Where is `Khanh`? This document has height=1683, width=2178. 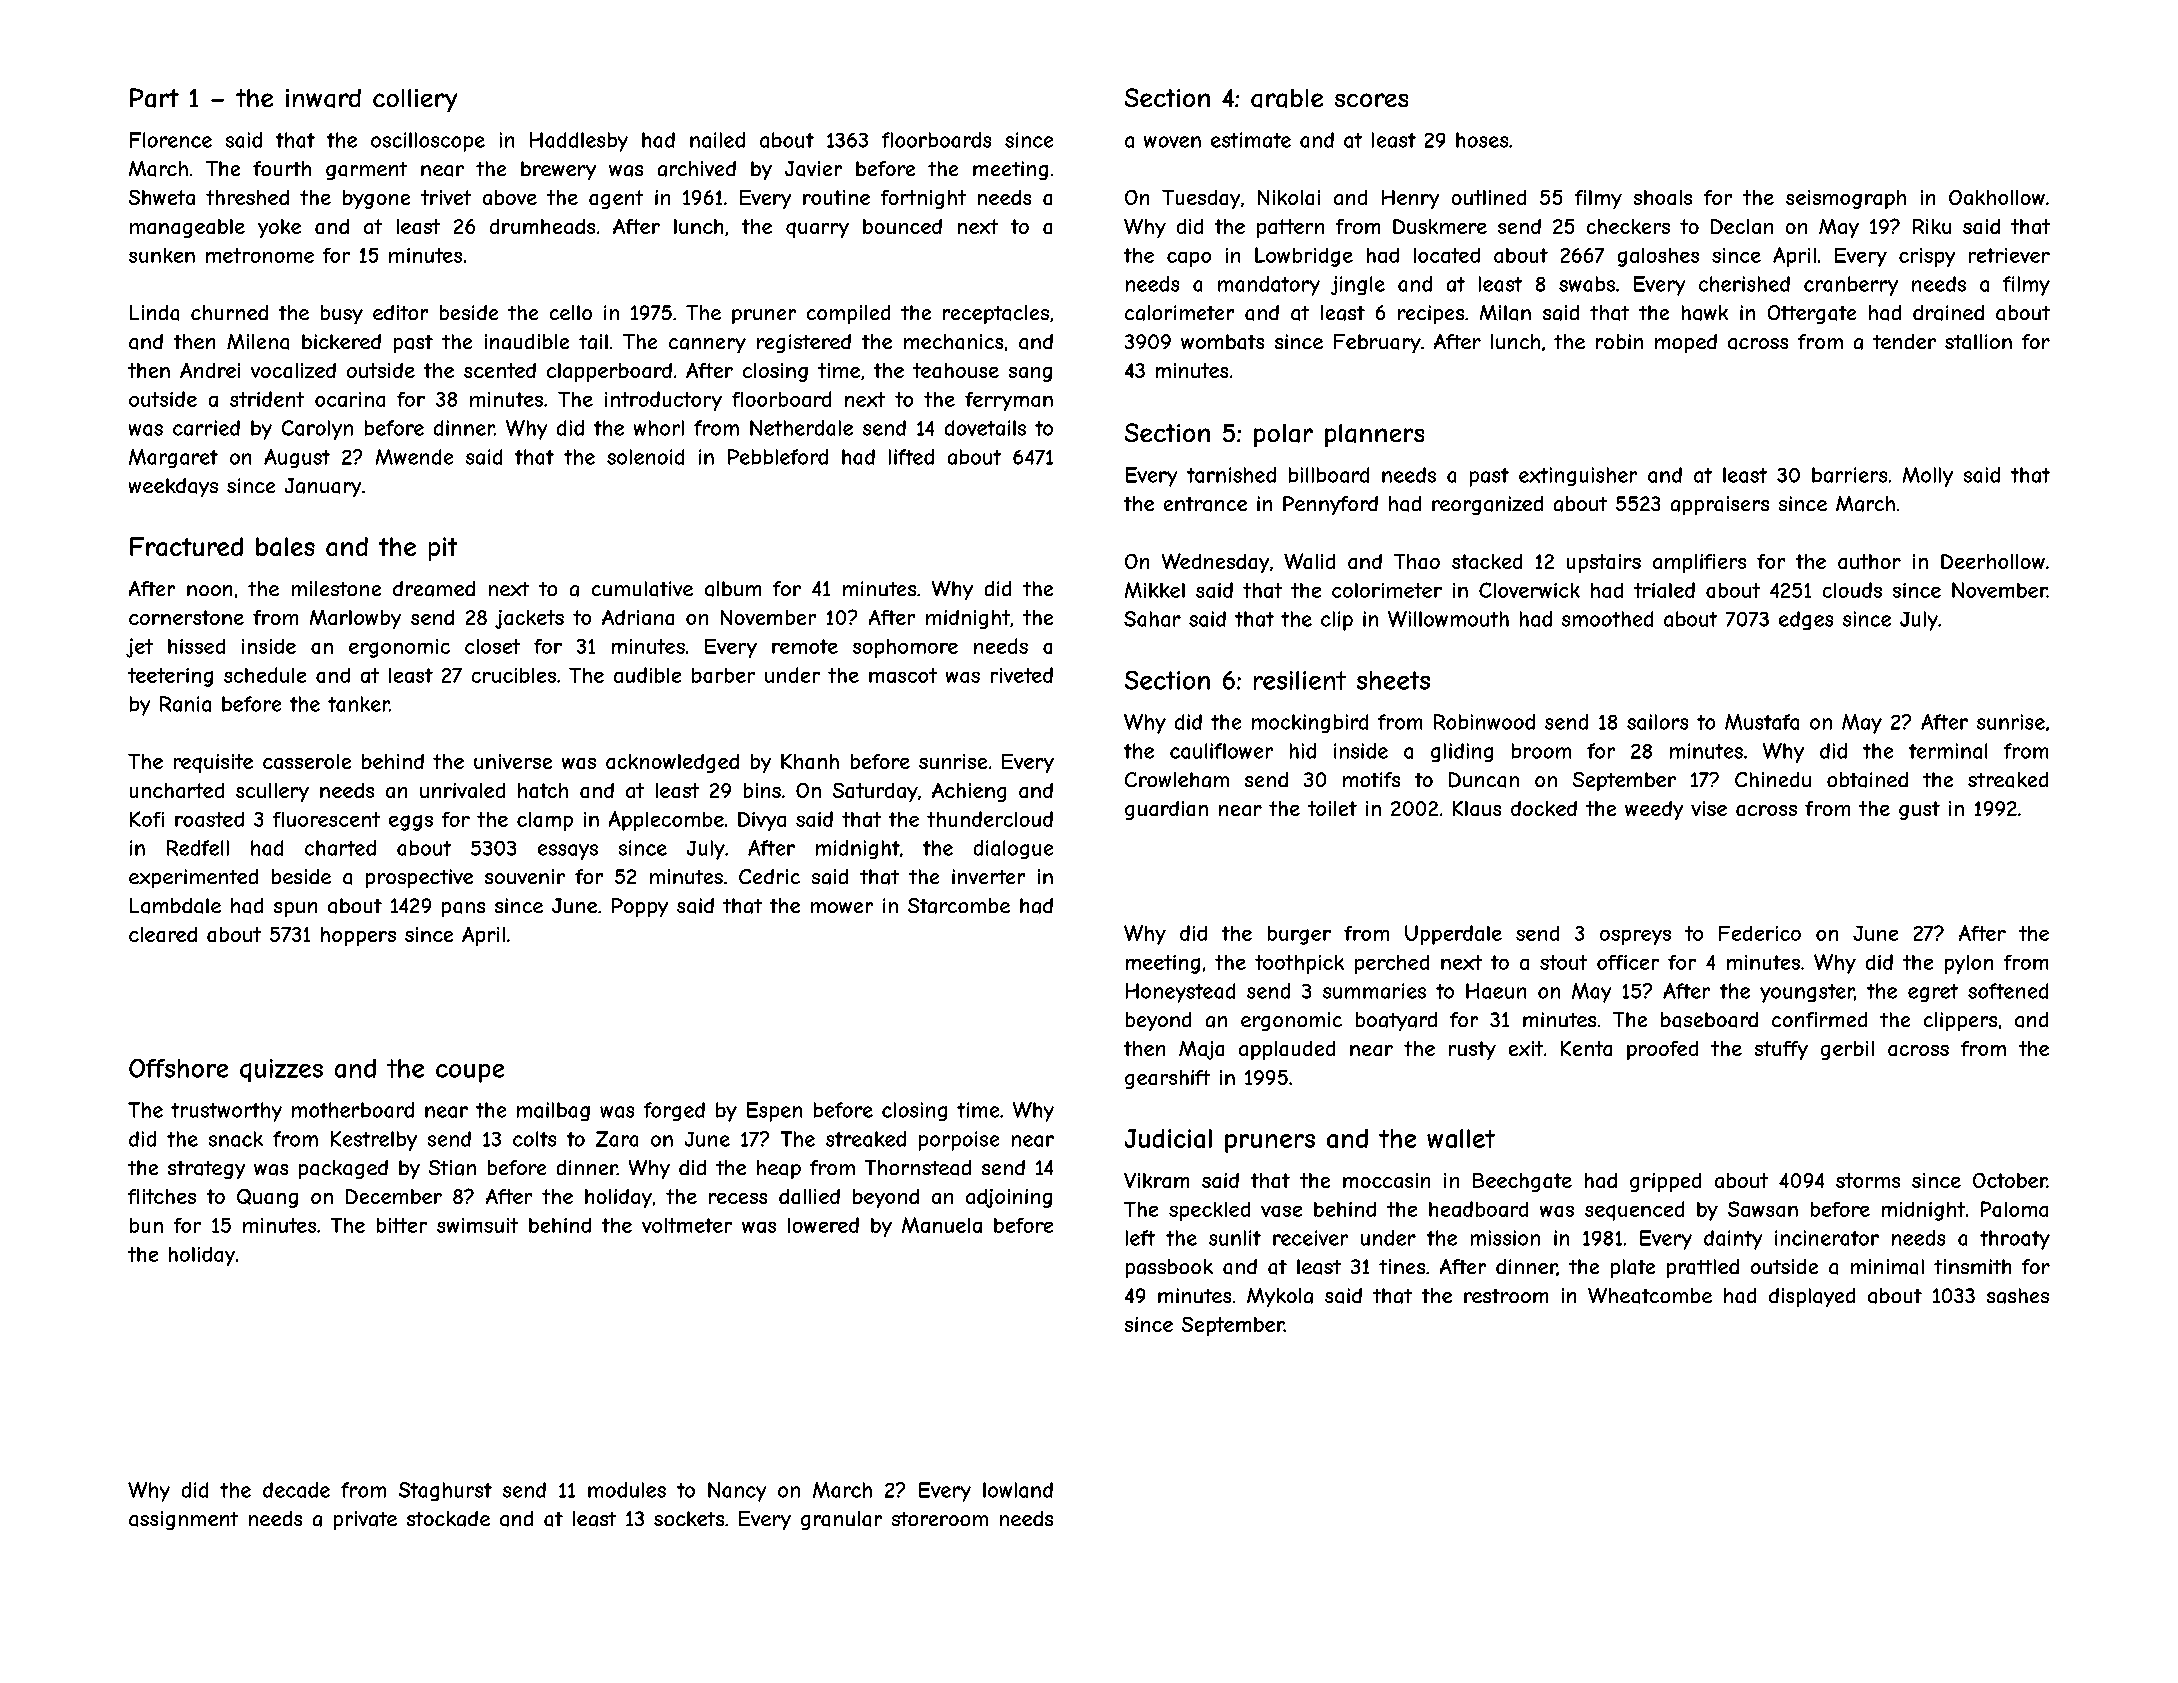
Khanh is located at coordinates (810, 761).
